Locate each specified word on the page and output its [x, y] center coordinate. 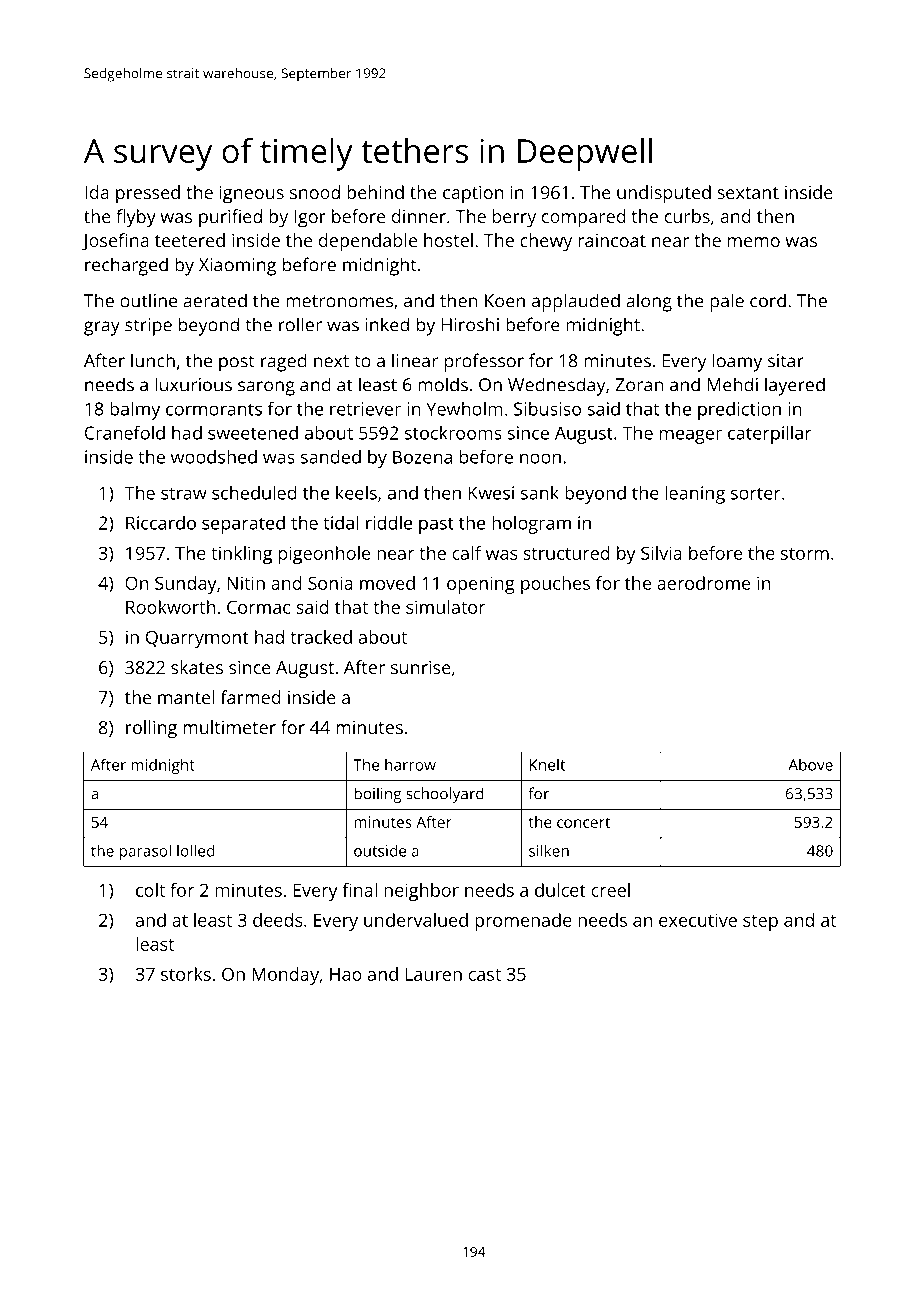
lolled [195, 850]
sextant [748, 193]
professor [484, 362]
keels [356, 493]
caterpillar [770, 435]
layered [795, 386]
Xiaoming [237, 267]
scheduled [254, 493]
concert [583, 822]
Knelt [547, 765]
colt [150, 890]
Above [810, 765]
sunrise [421, 667]
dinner [419, 216]
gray [102, 328]
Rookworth [170, 607]
